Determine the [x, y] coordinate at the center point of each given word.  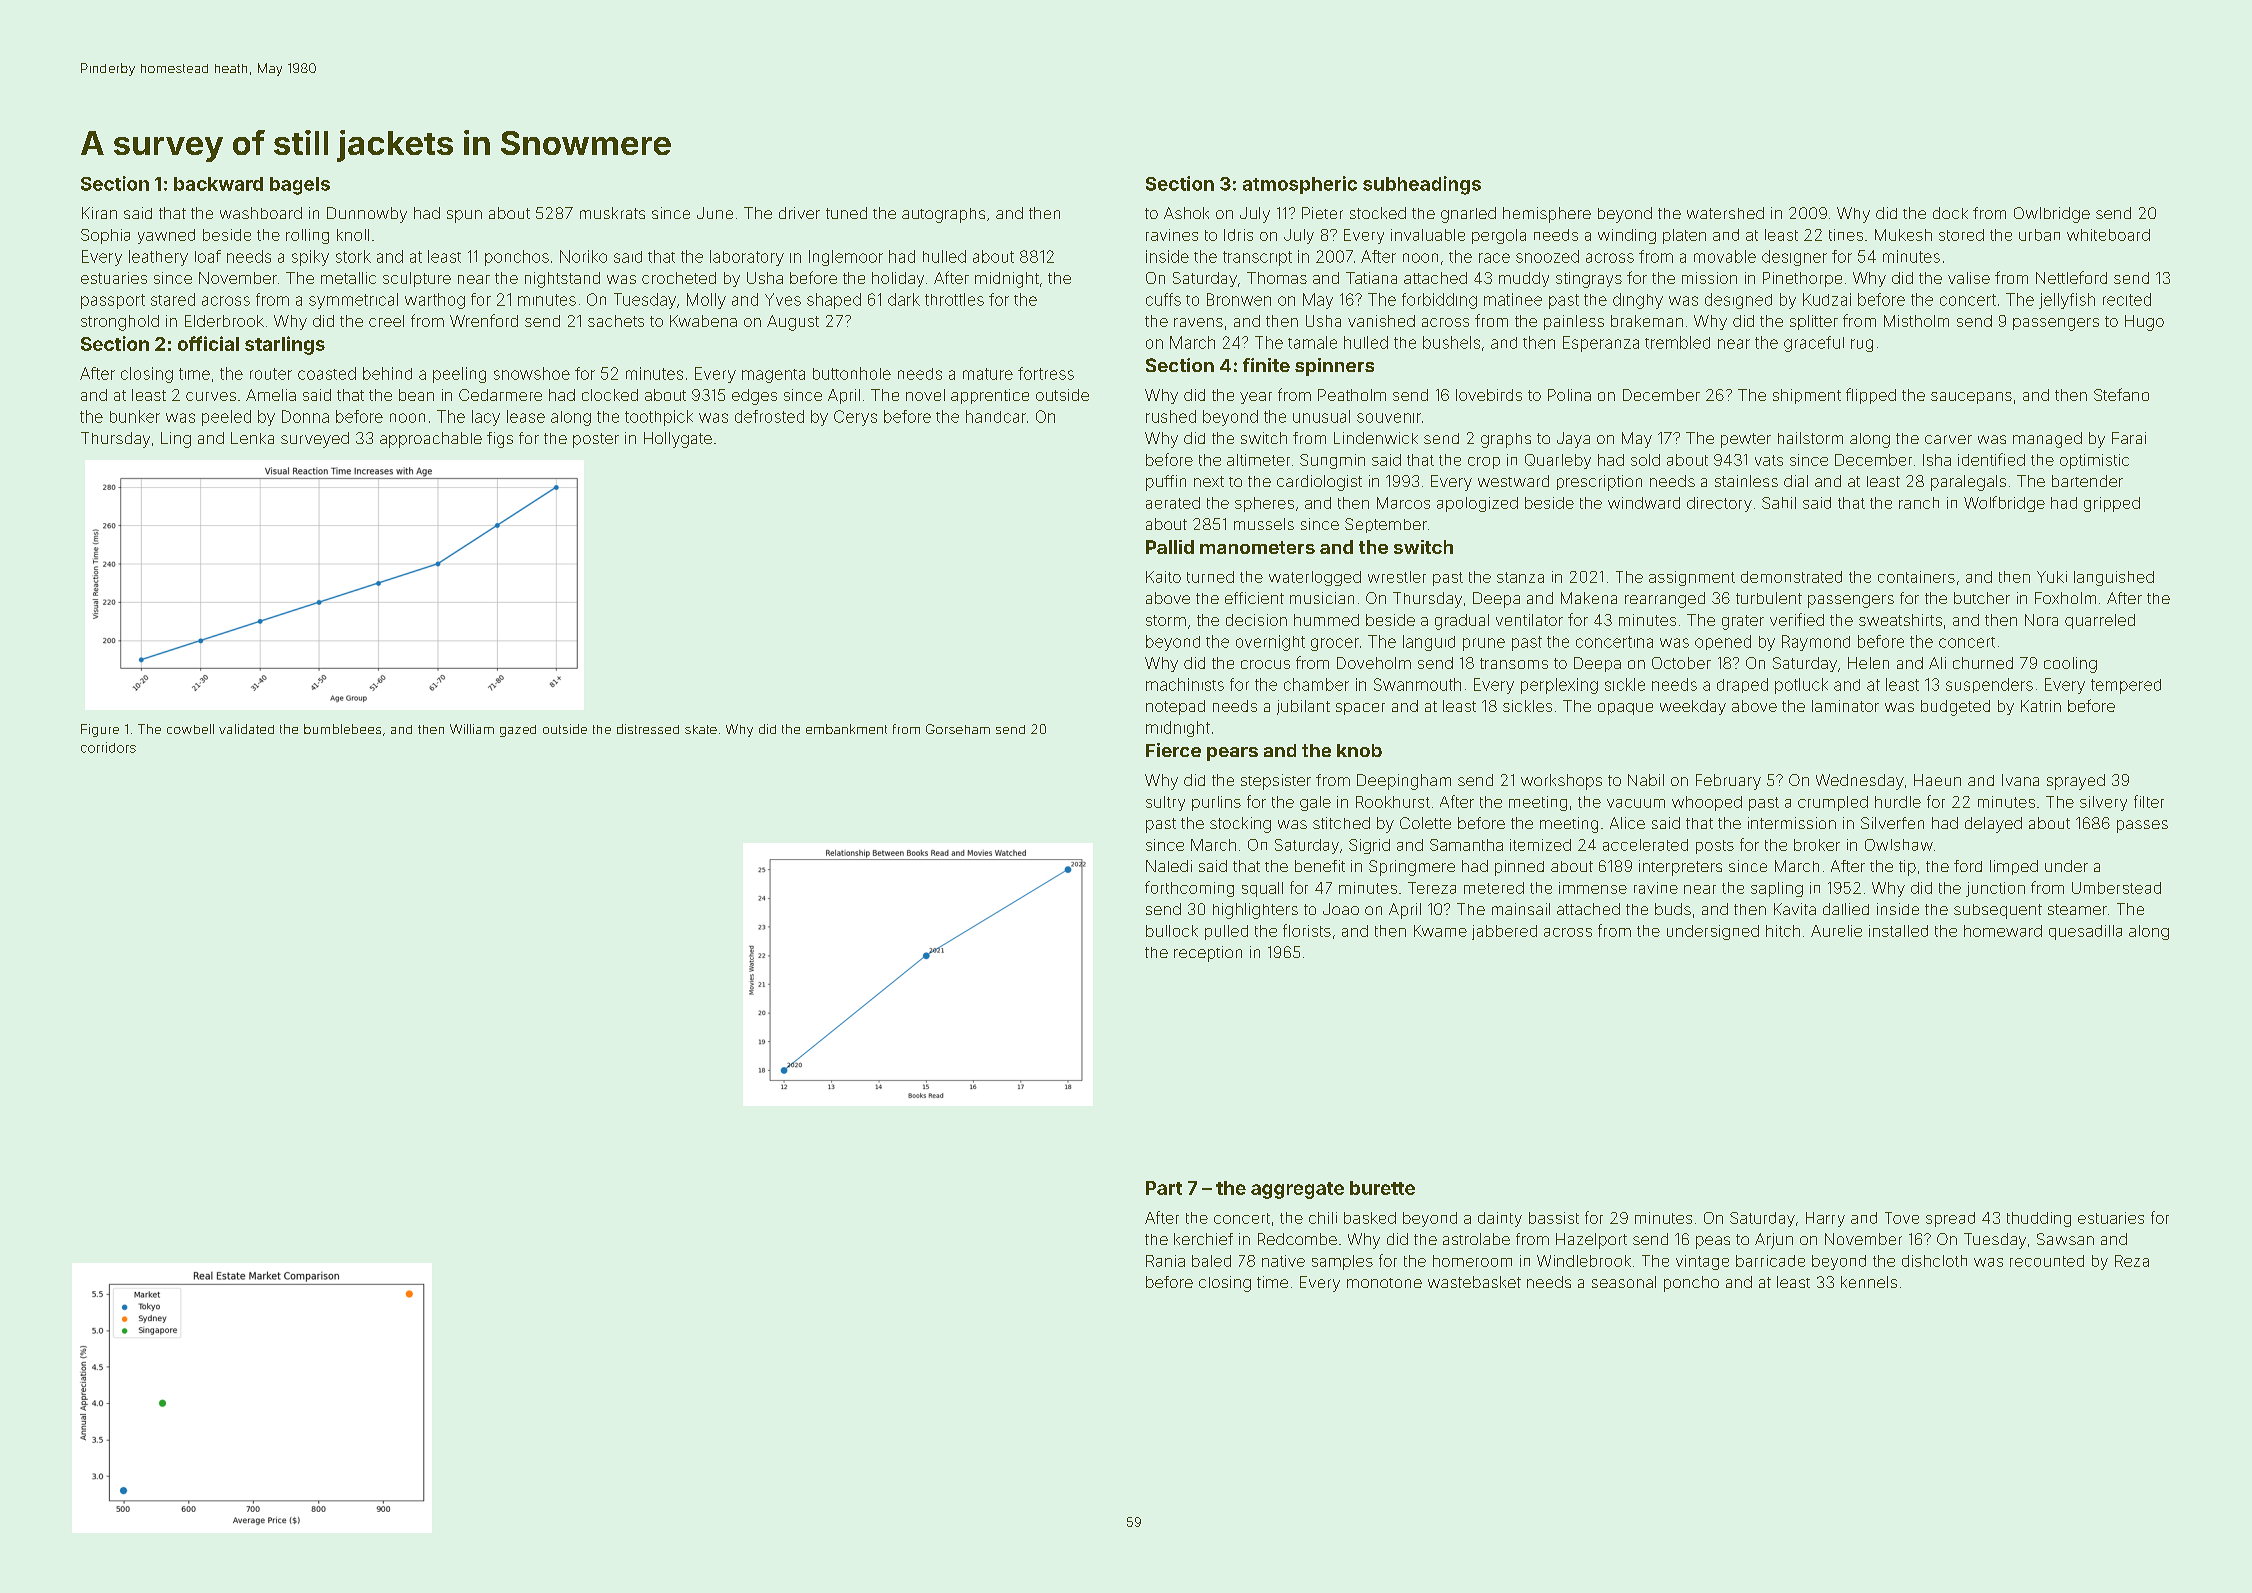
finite [1266, 365]
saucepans [1971, 398]
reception [1208, 954]
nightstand [562, 280]
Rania [1165, 1261]
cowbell [190, 729]
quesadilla [2085, 932]
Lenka [252, 438]
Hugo [2144, 323]
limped [2014, 867]
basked [1370, 1218]
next [1209, 481]
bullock [1172, 931]
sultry [1165, 803]
